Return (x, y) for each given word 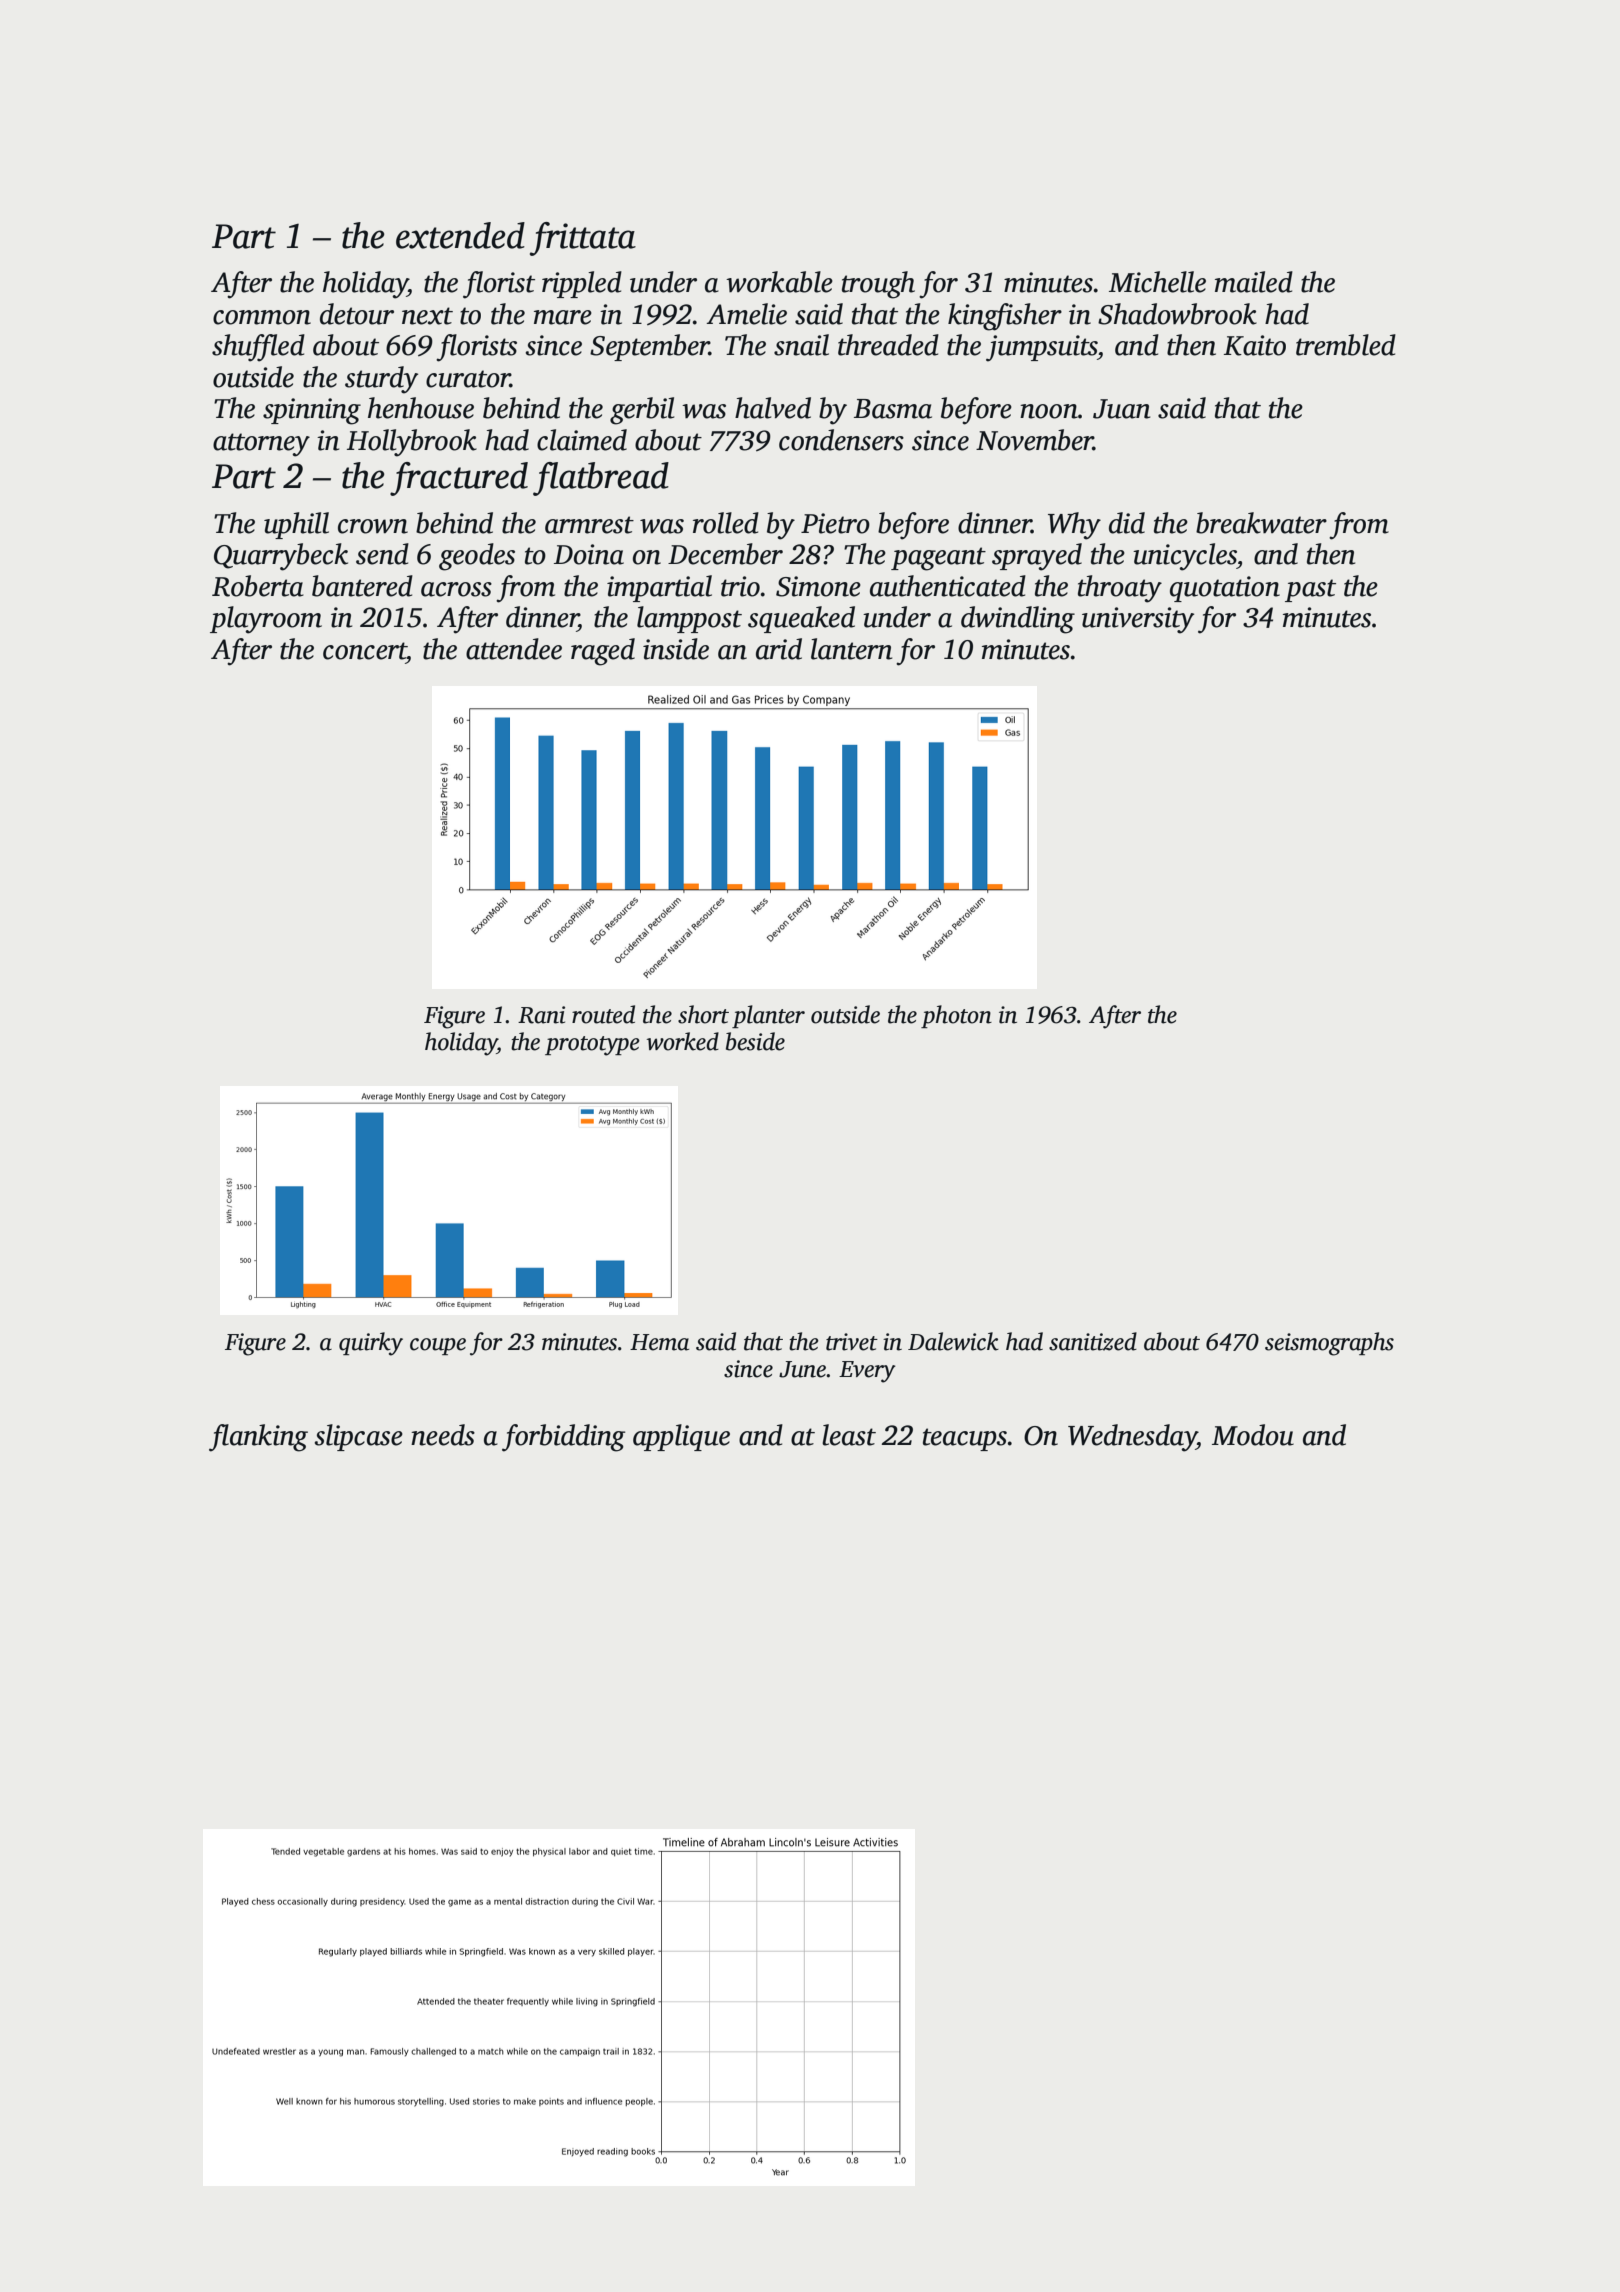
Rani (541, 1015)
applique (681, 1437)
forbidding (563, 1438)
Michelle (1157, 282)
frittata (583, 239)
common (262, 317)
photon (956, 1016)
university (1138, 620)
